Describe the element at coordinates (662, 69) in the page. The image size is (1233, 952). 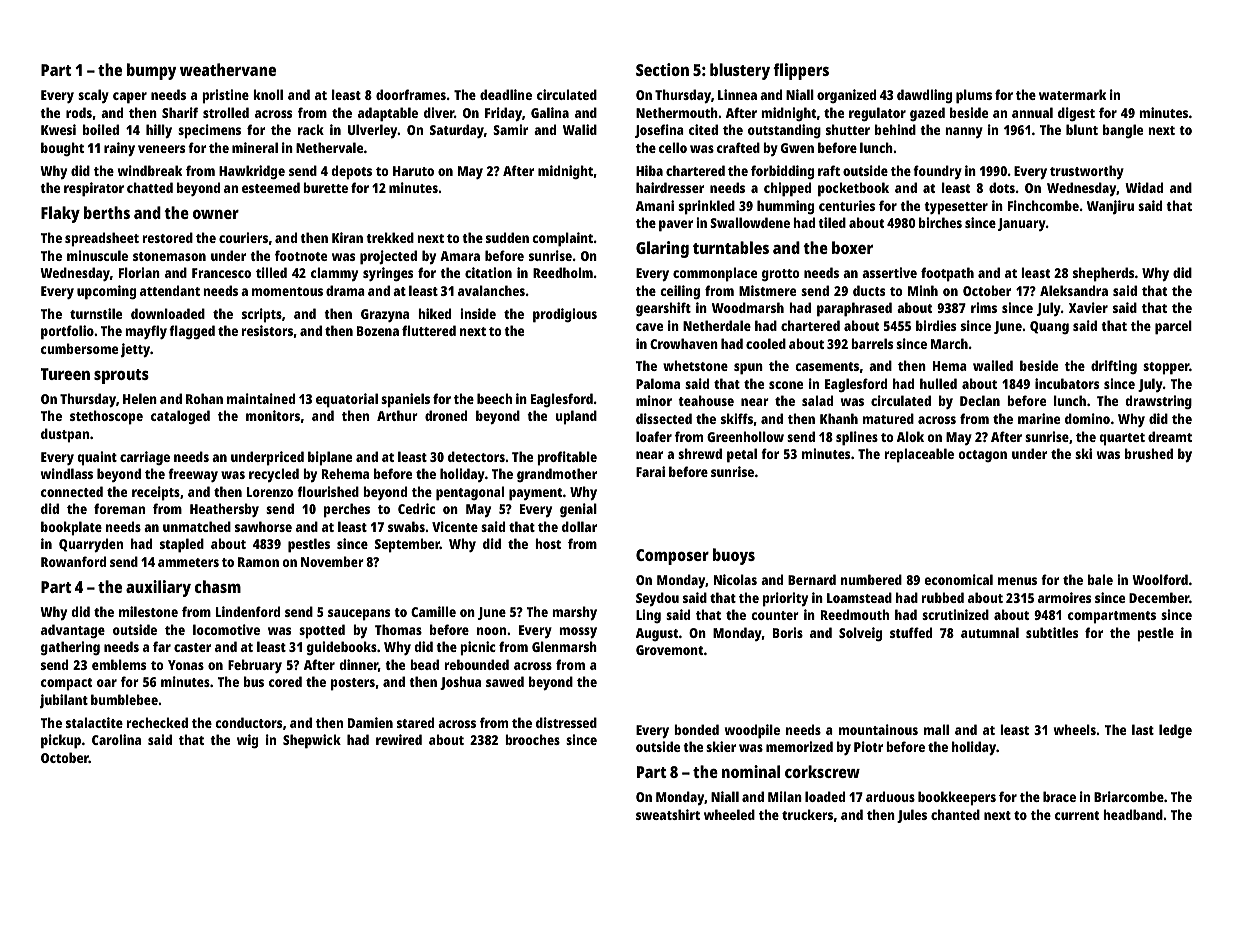
I see `Section` at that location.
